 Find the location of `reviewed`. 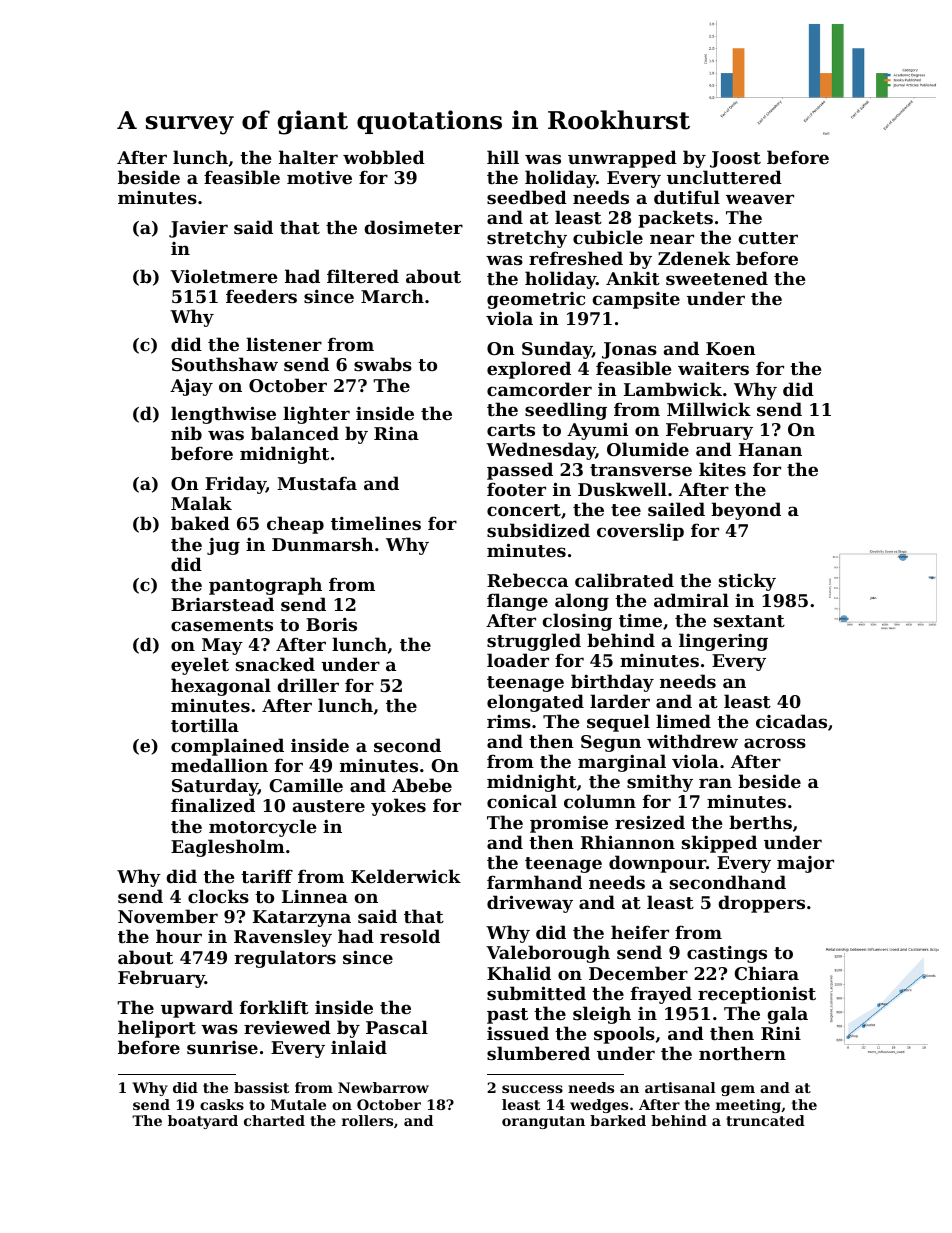

reviewed is located at coordinates (287, 1027).
